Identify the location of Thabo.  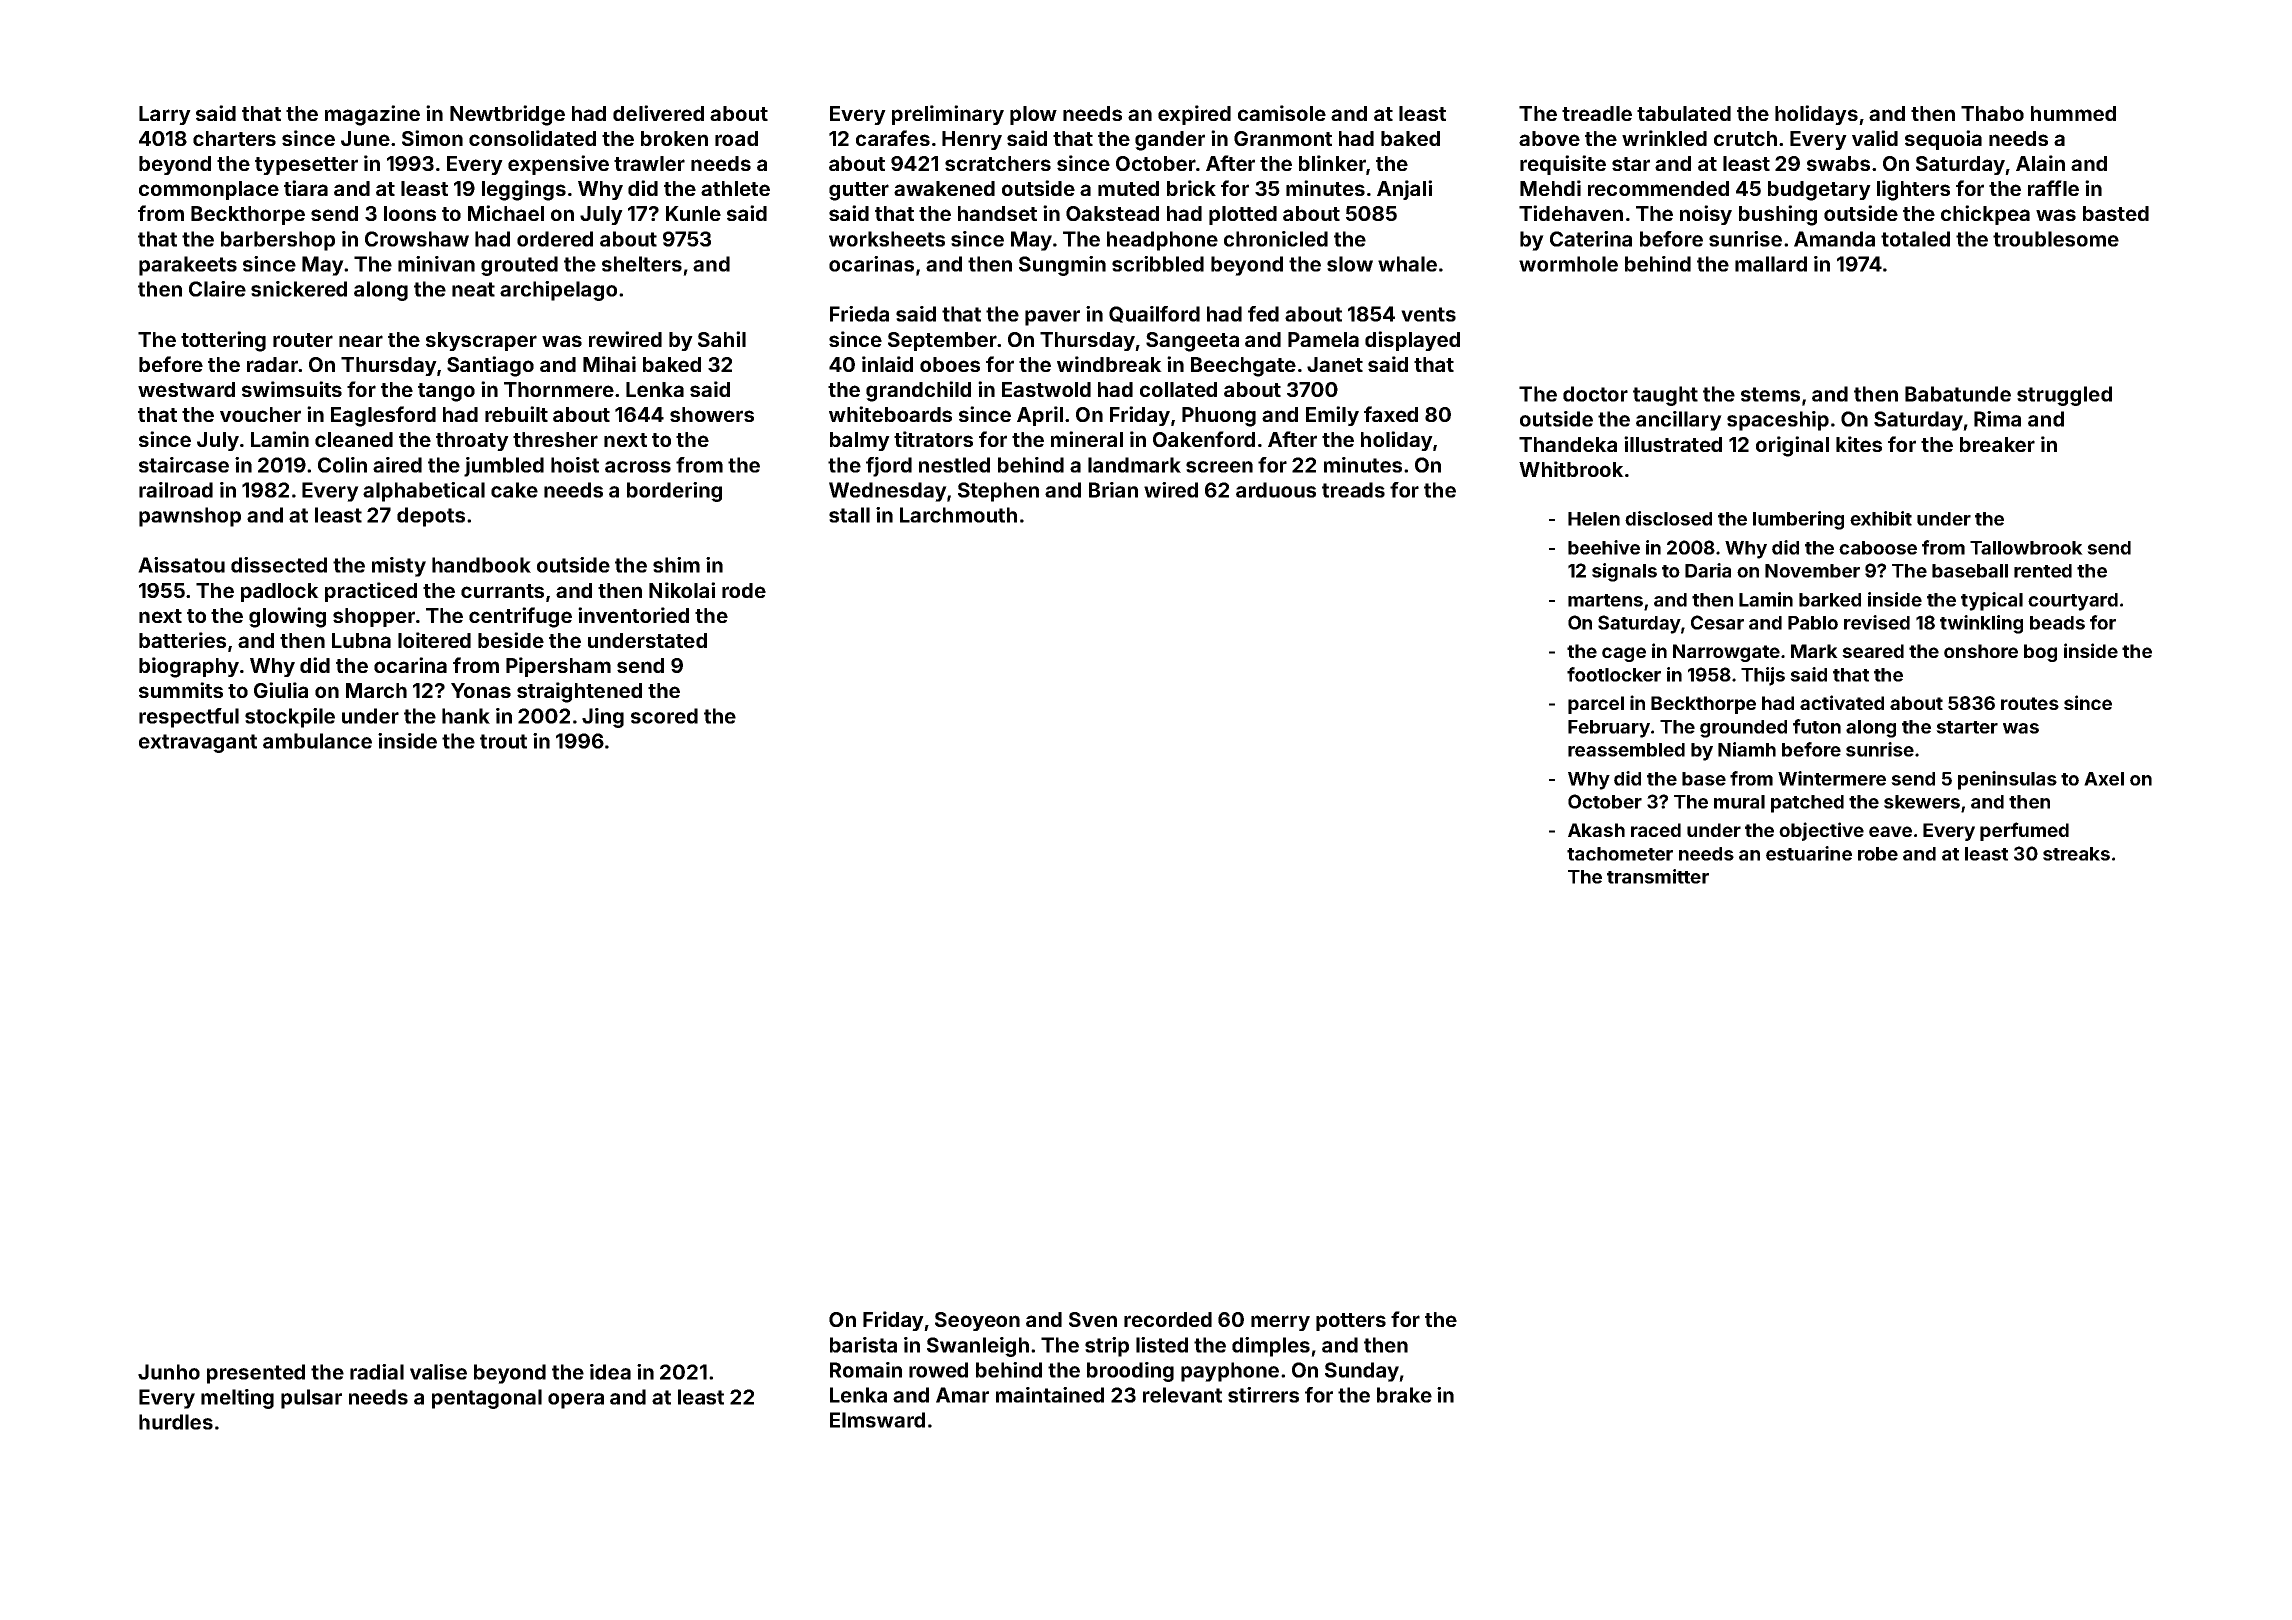
(1992, 113).
